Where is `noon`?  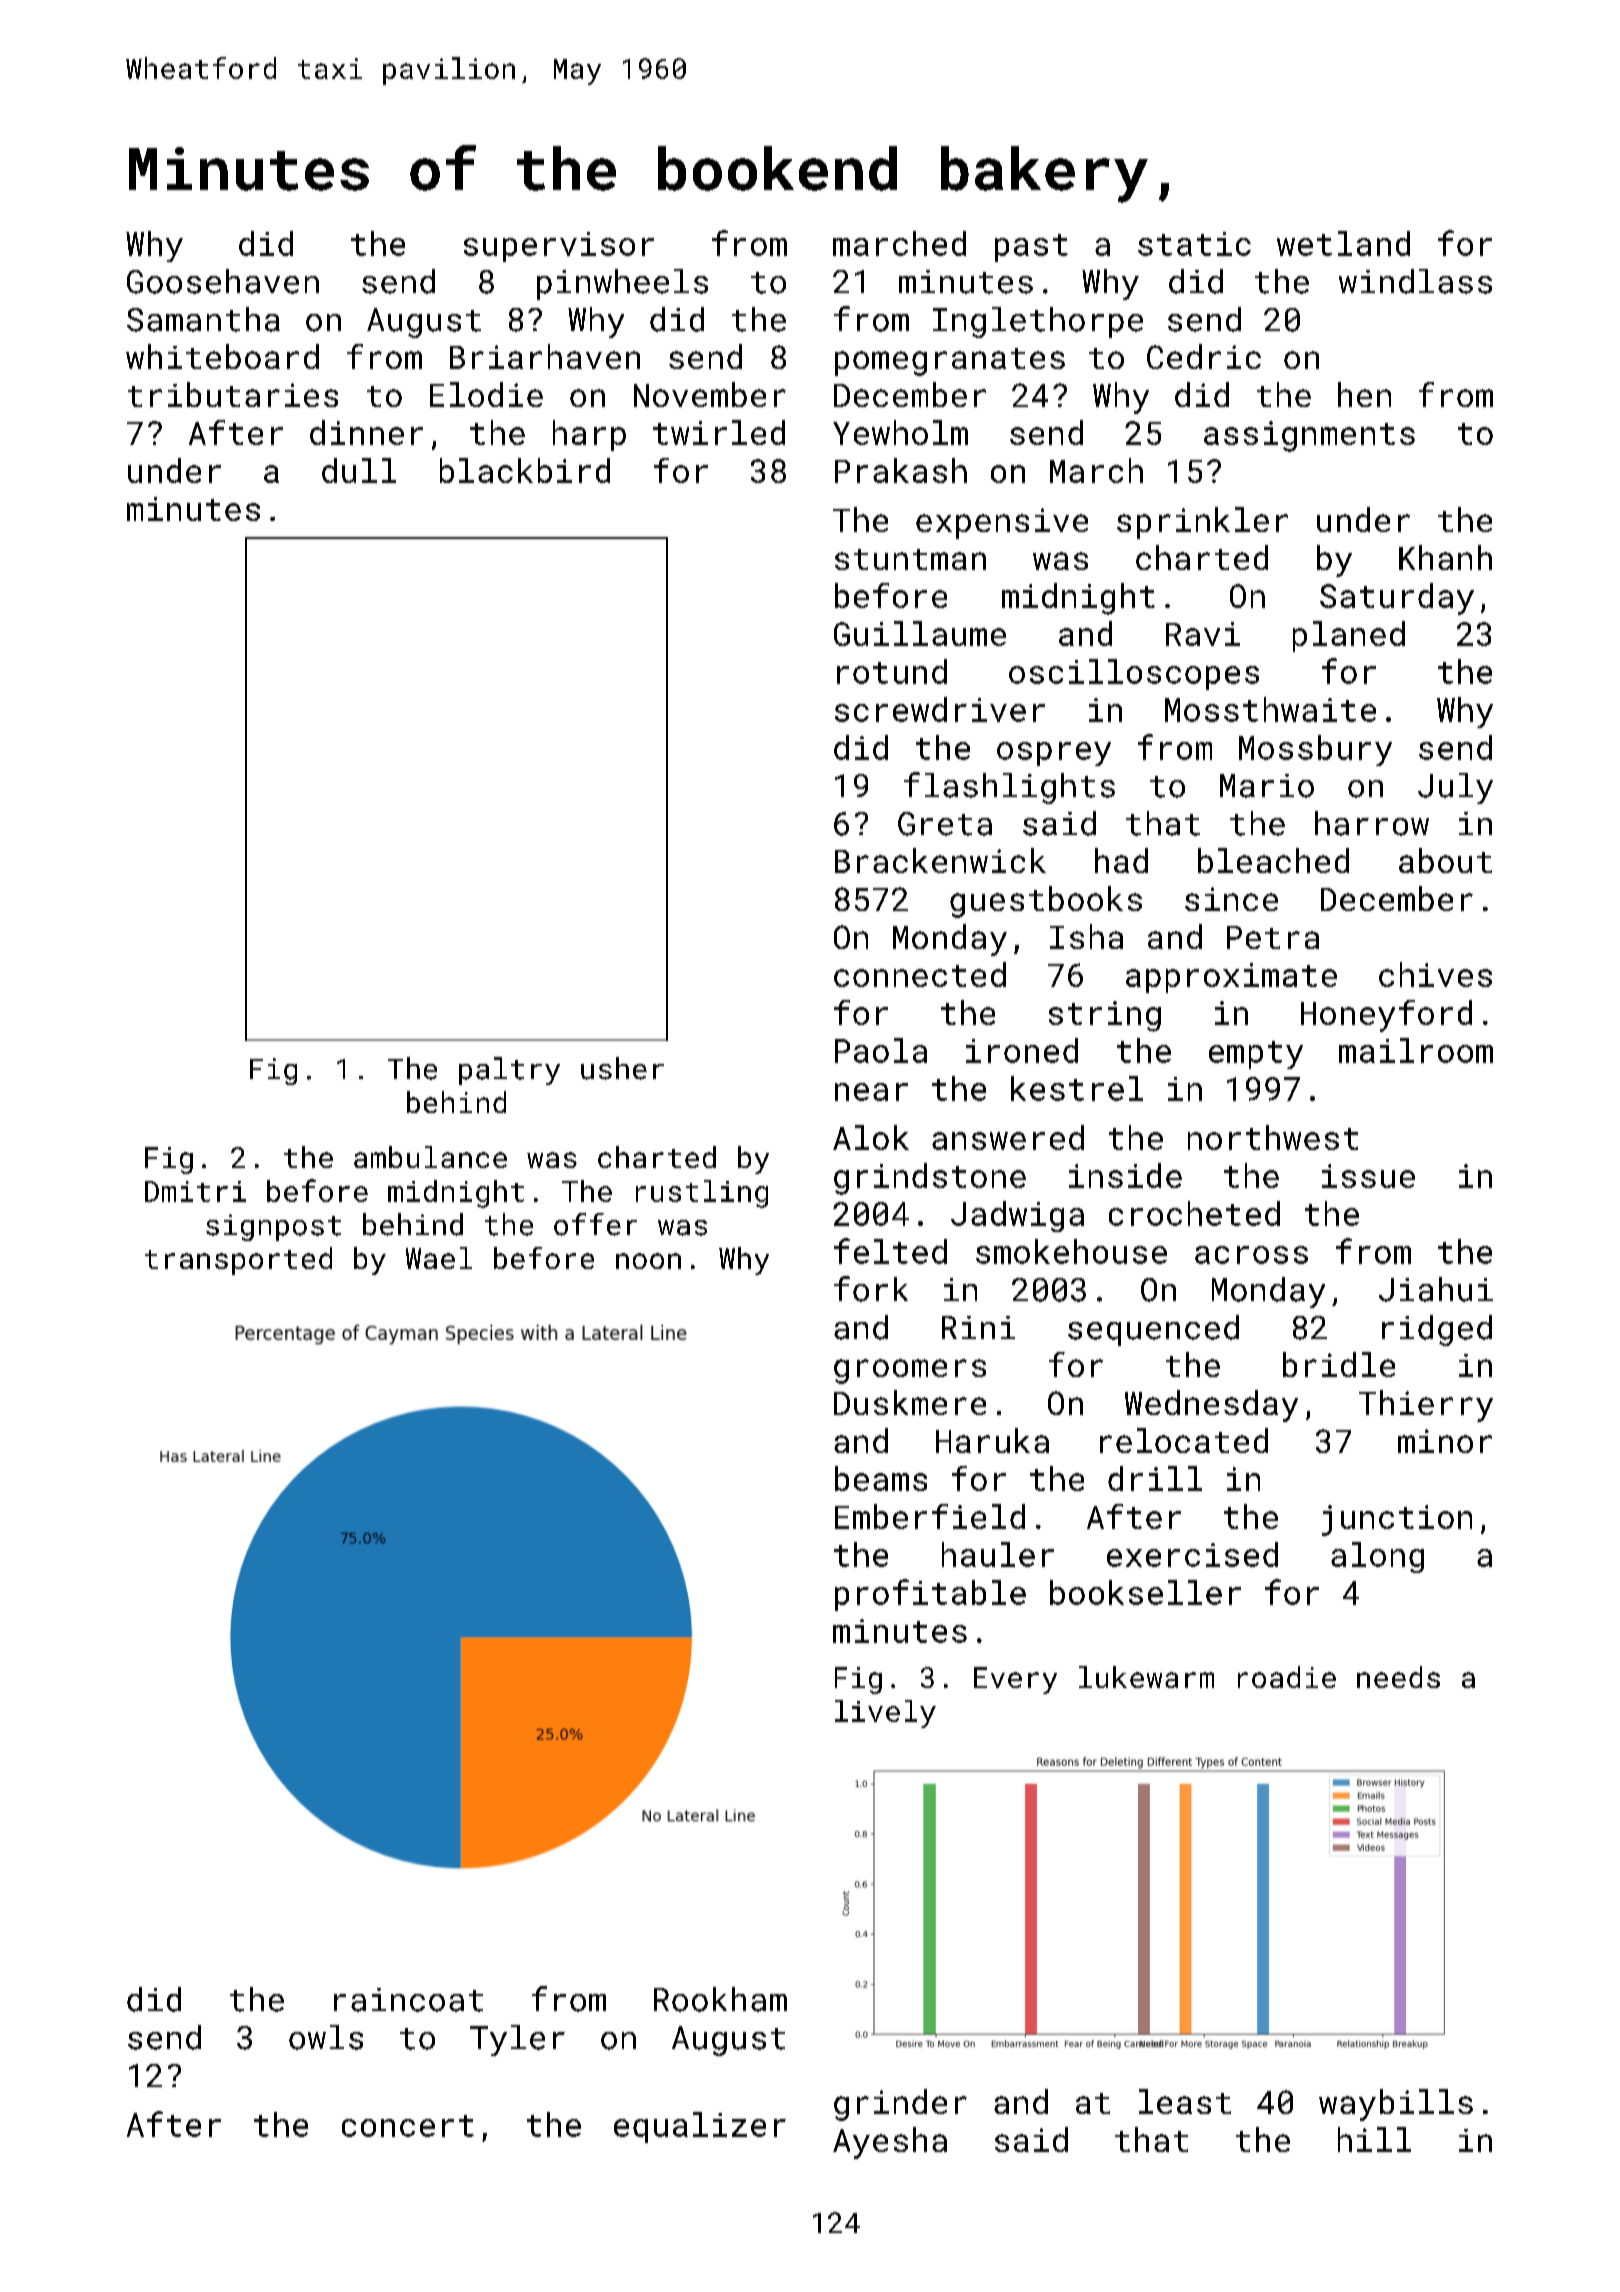 noon is located at coordinates (648, 1261).
